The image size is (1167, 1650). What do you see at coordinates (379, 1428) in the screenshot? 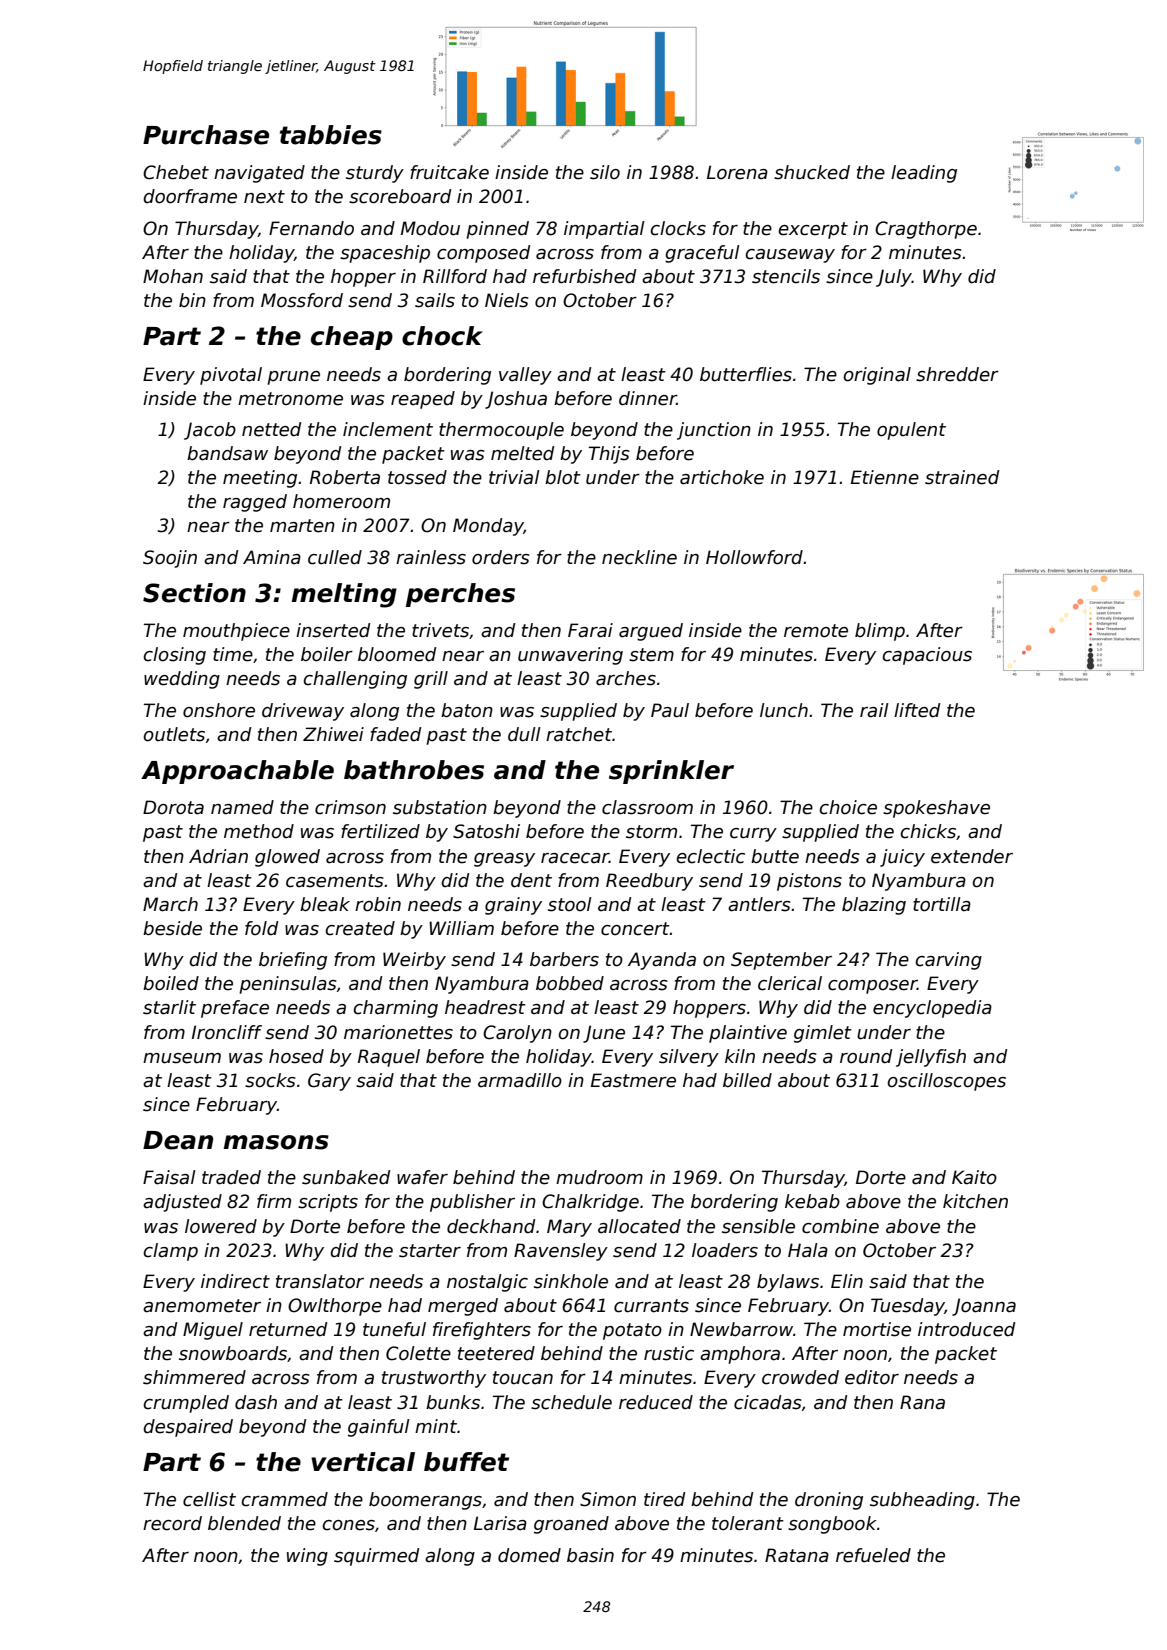
I see `gainful` at bounding box center [379, 1428].
